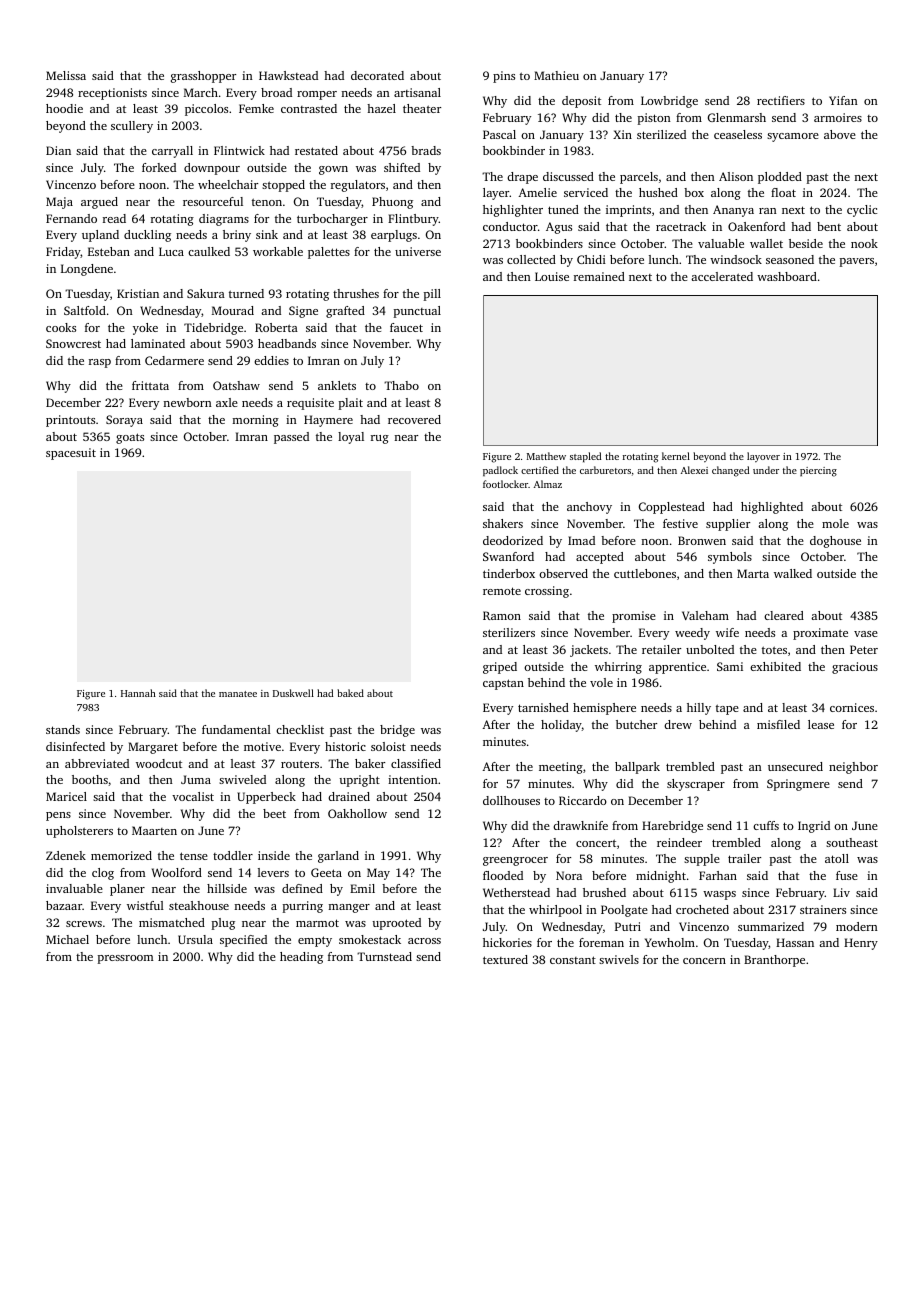 The height and width of the image is (1308, 924). What do you see at coordinates (58, 150) in the image?
I see `Dian` at bounding box center [58, 150].
